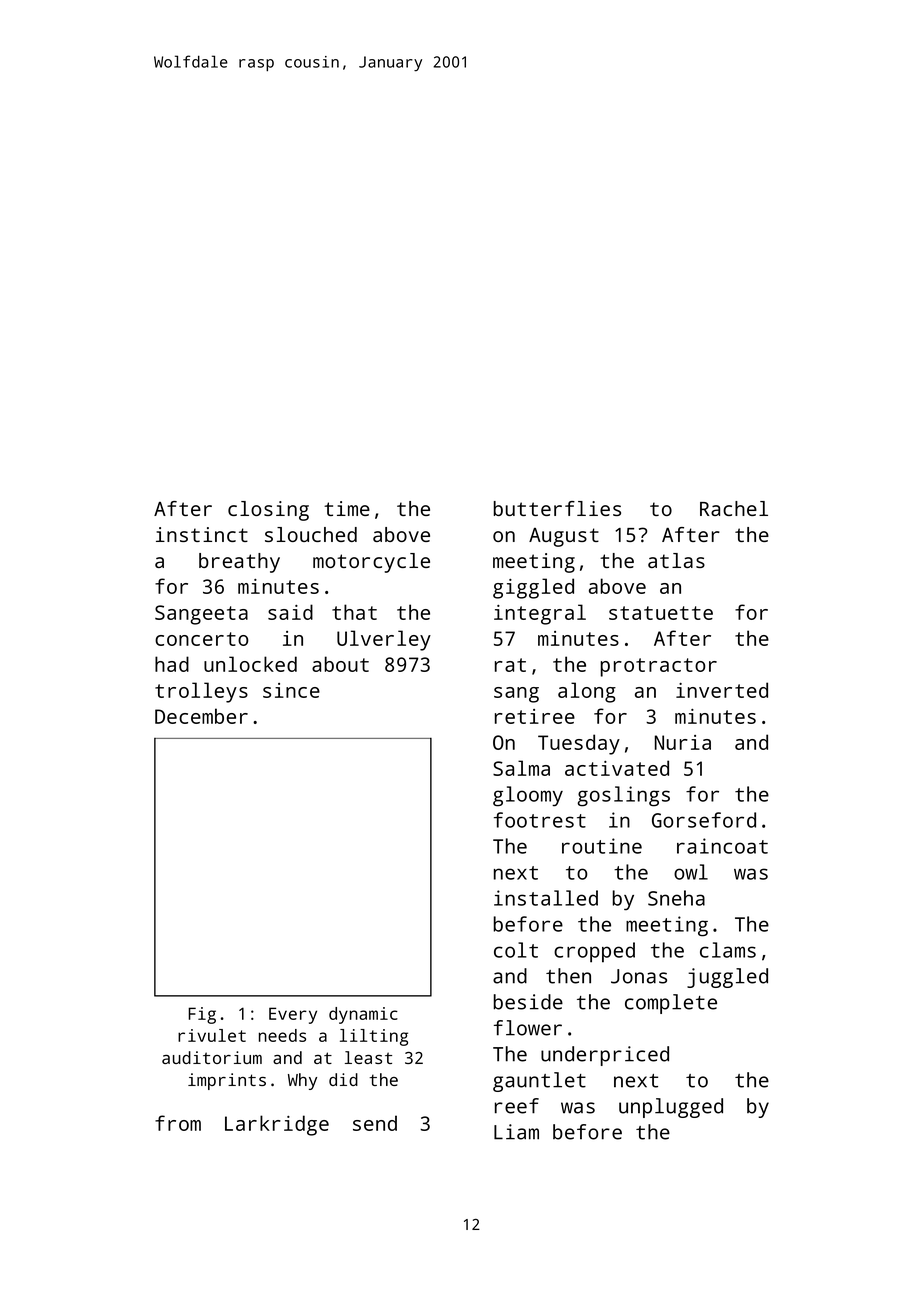  Describe the element at coordinates (540, 614) in the screenshot. I see `integral` at that location.
